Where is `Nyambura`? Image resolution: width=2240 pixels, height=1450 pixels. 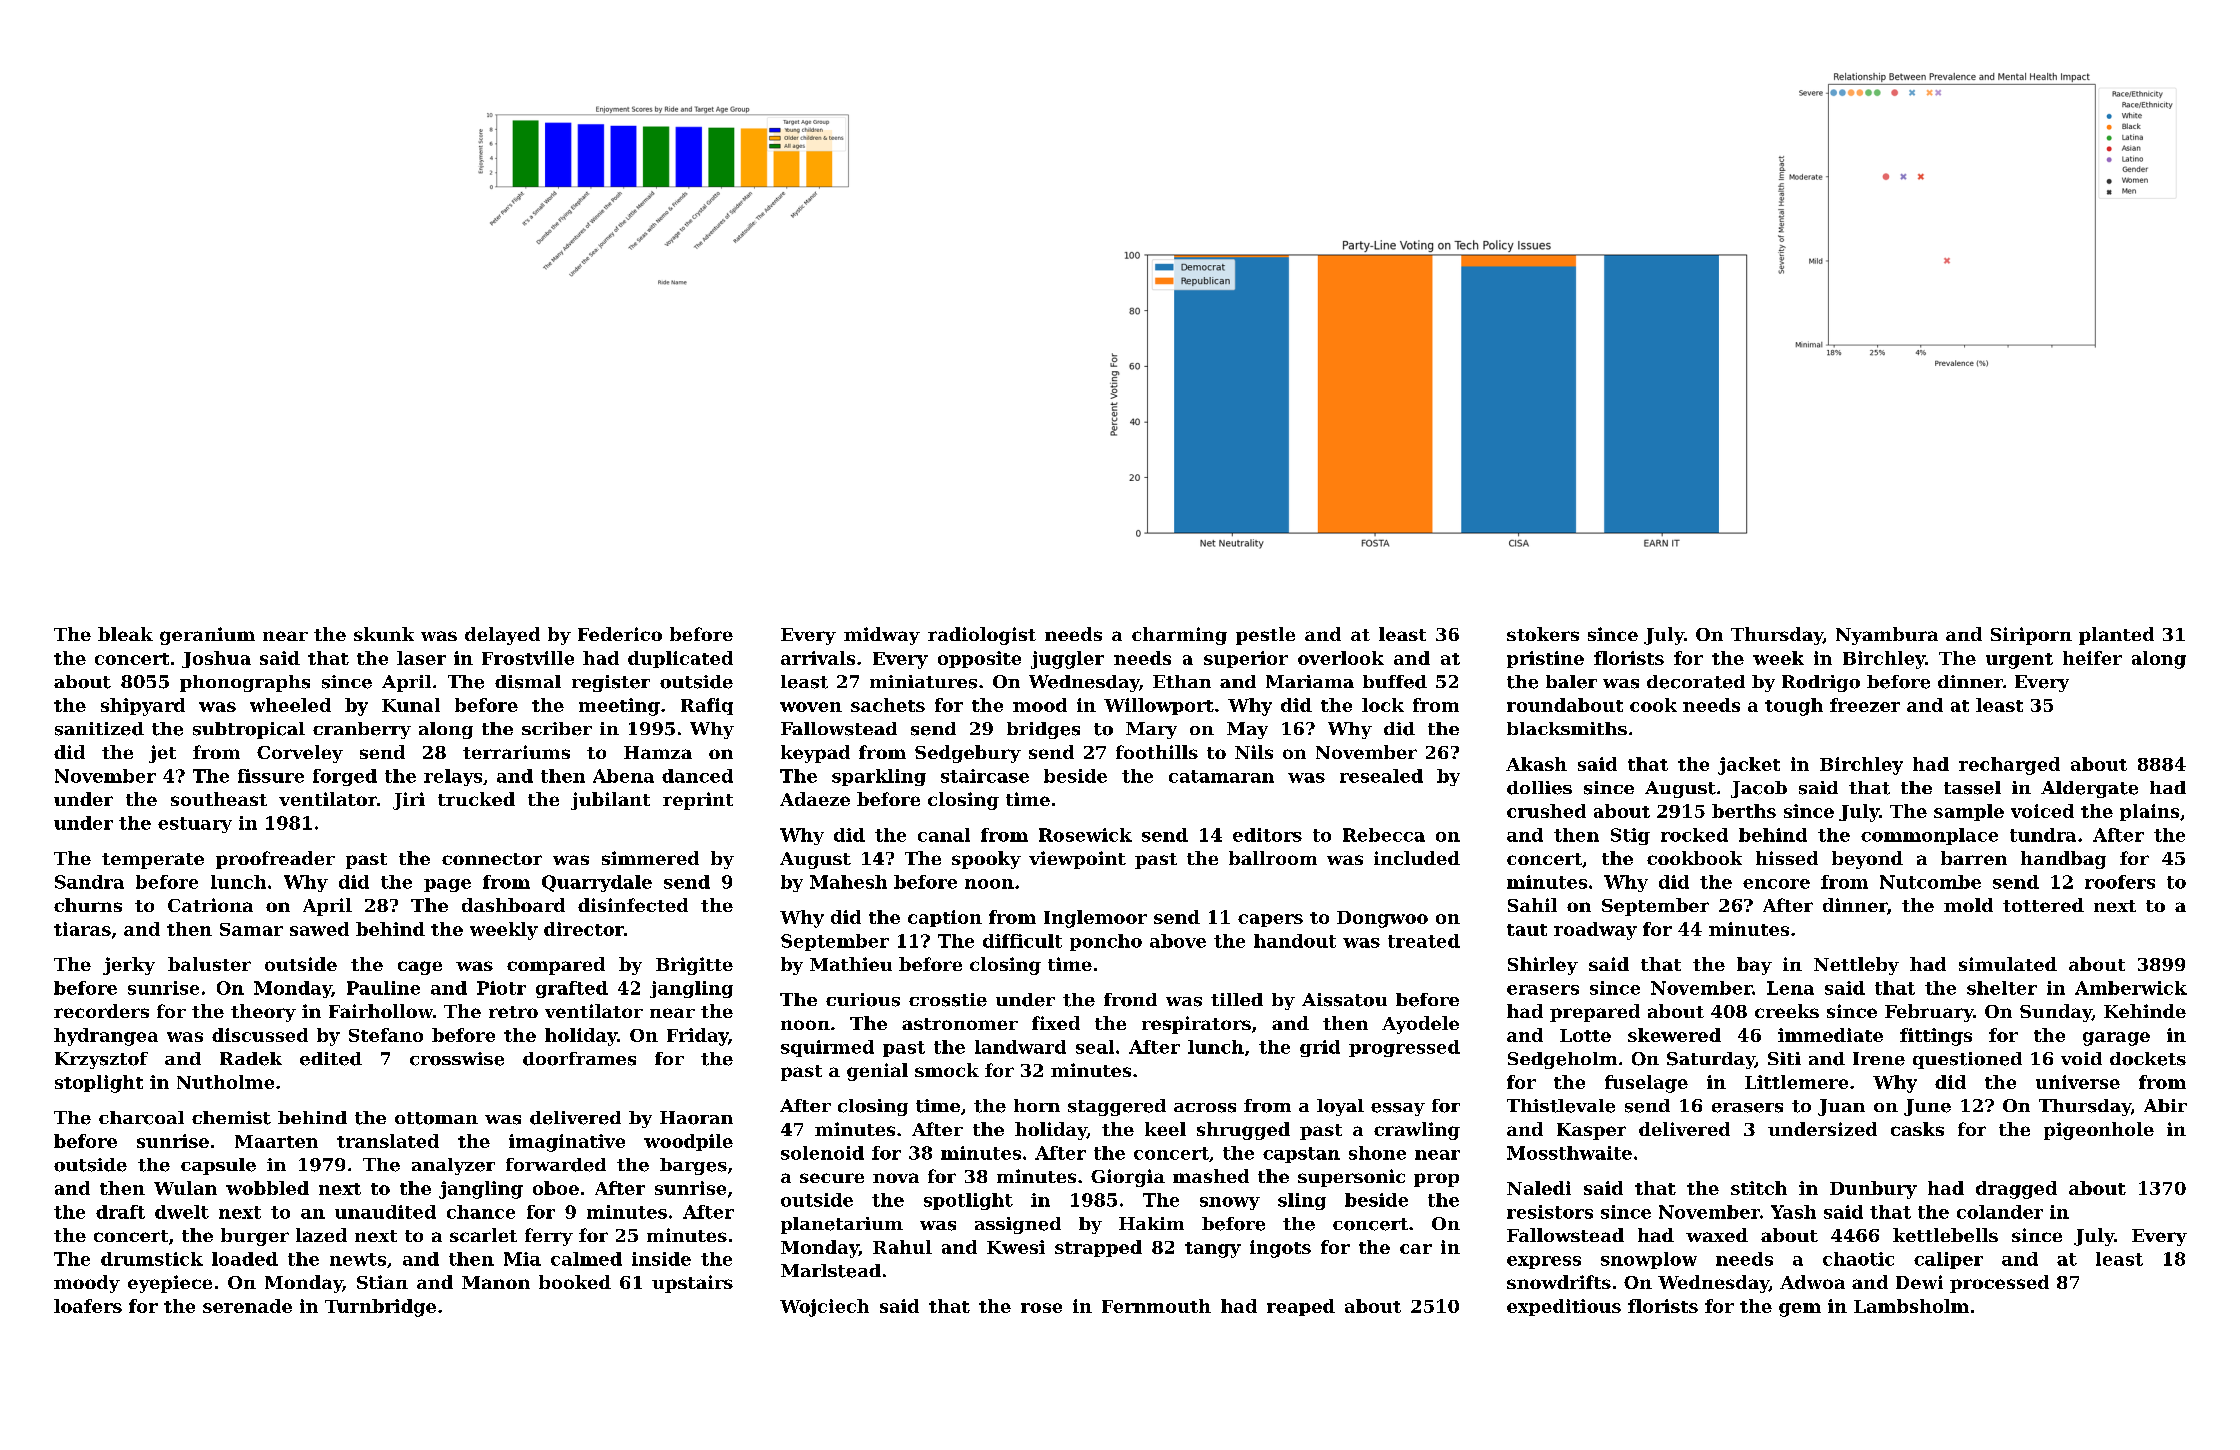 Nyambura is located at coordinates (1887, 636).
